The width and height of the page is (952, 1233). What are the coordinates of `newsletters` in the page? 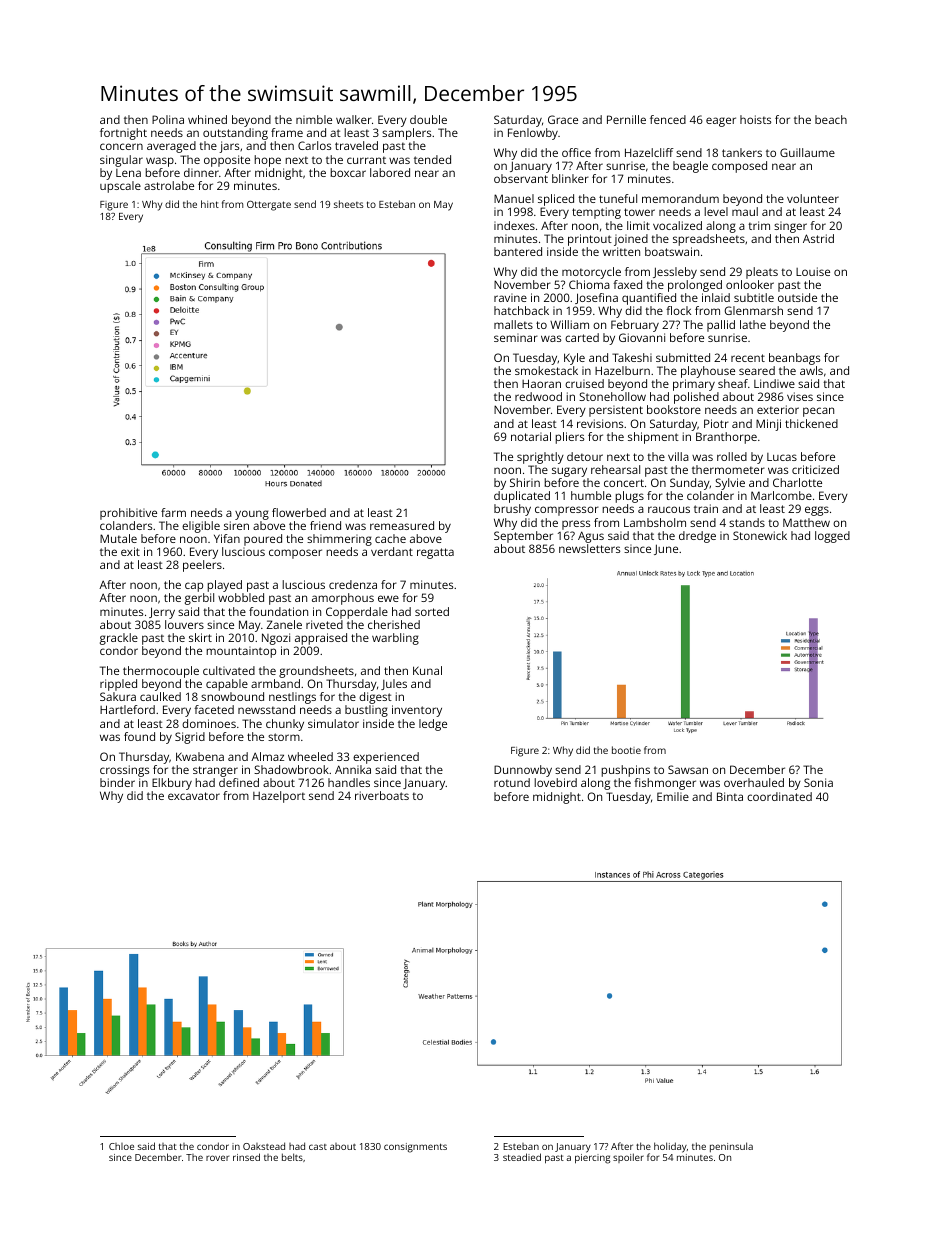 It's located at (589, 548).
